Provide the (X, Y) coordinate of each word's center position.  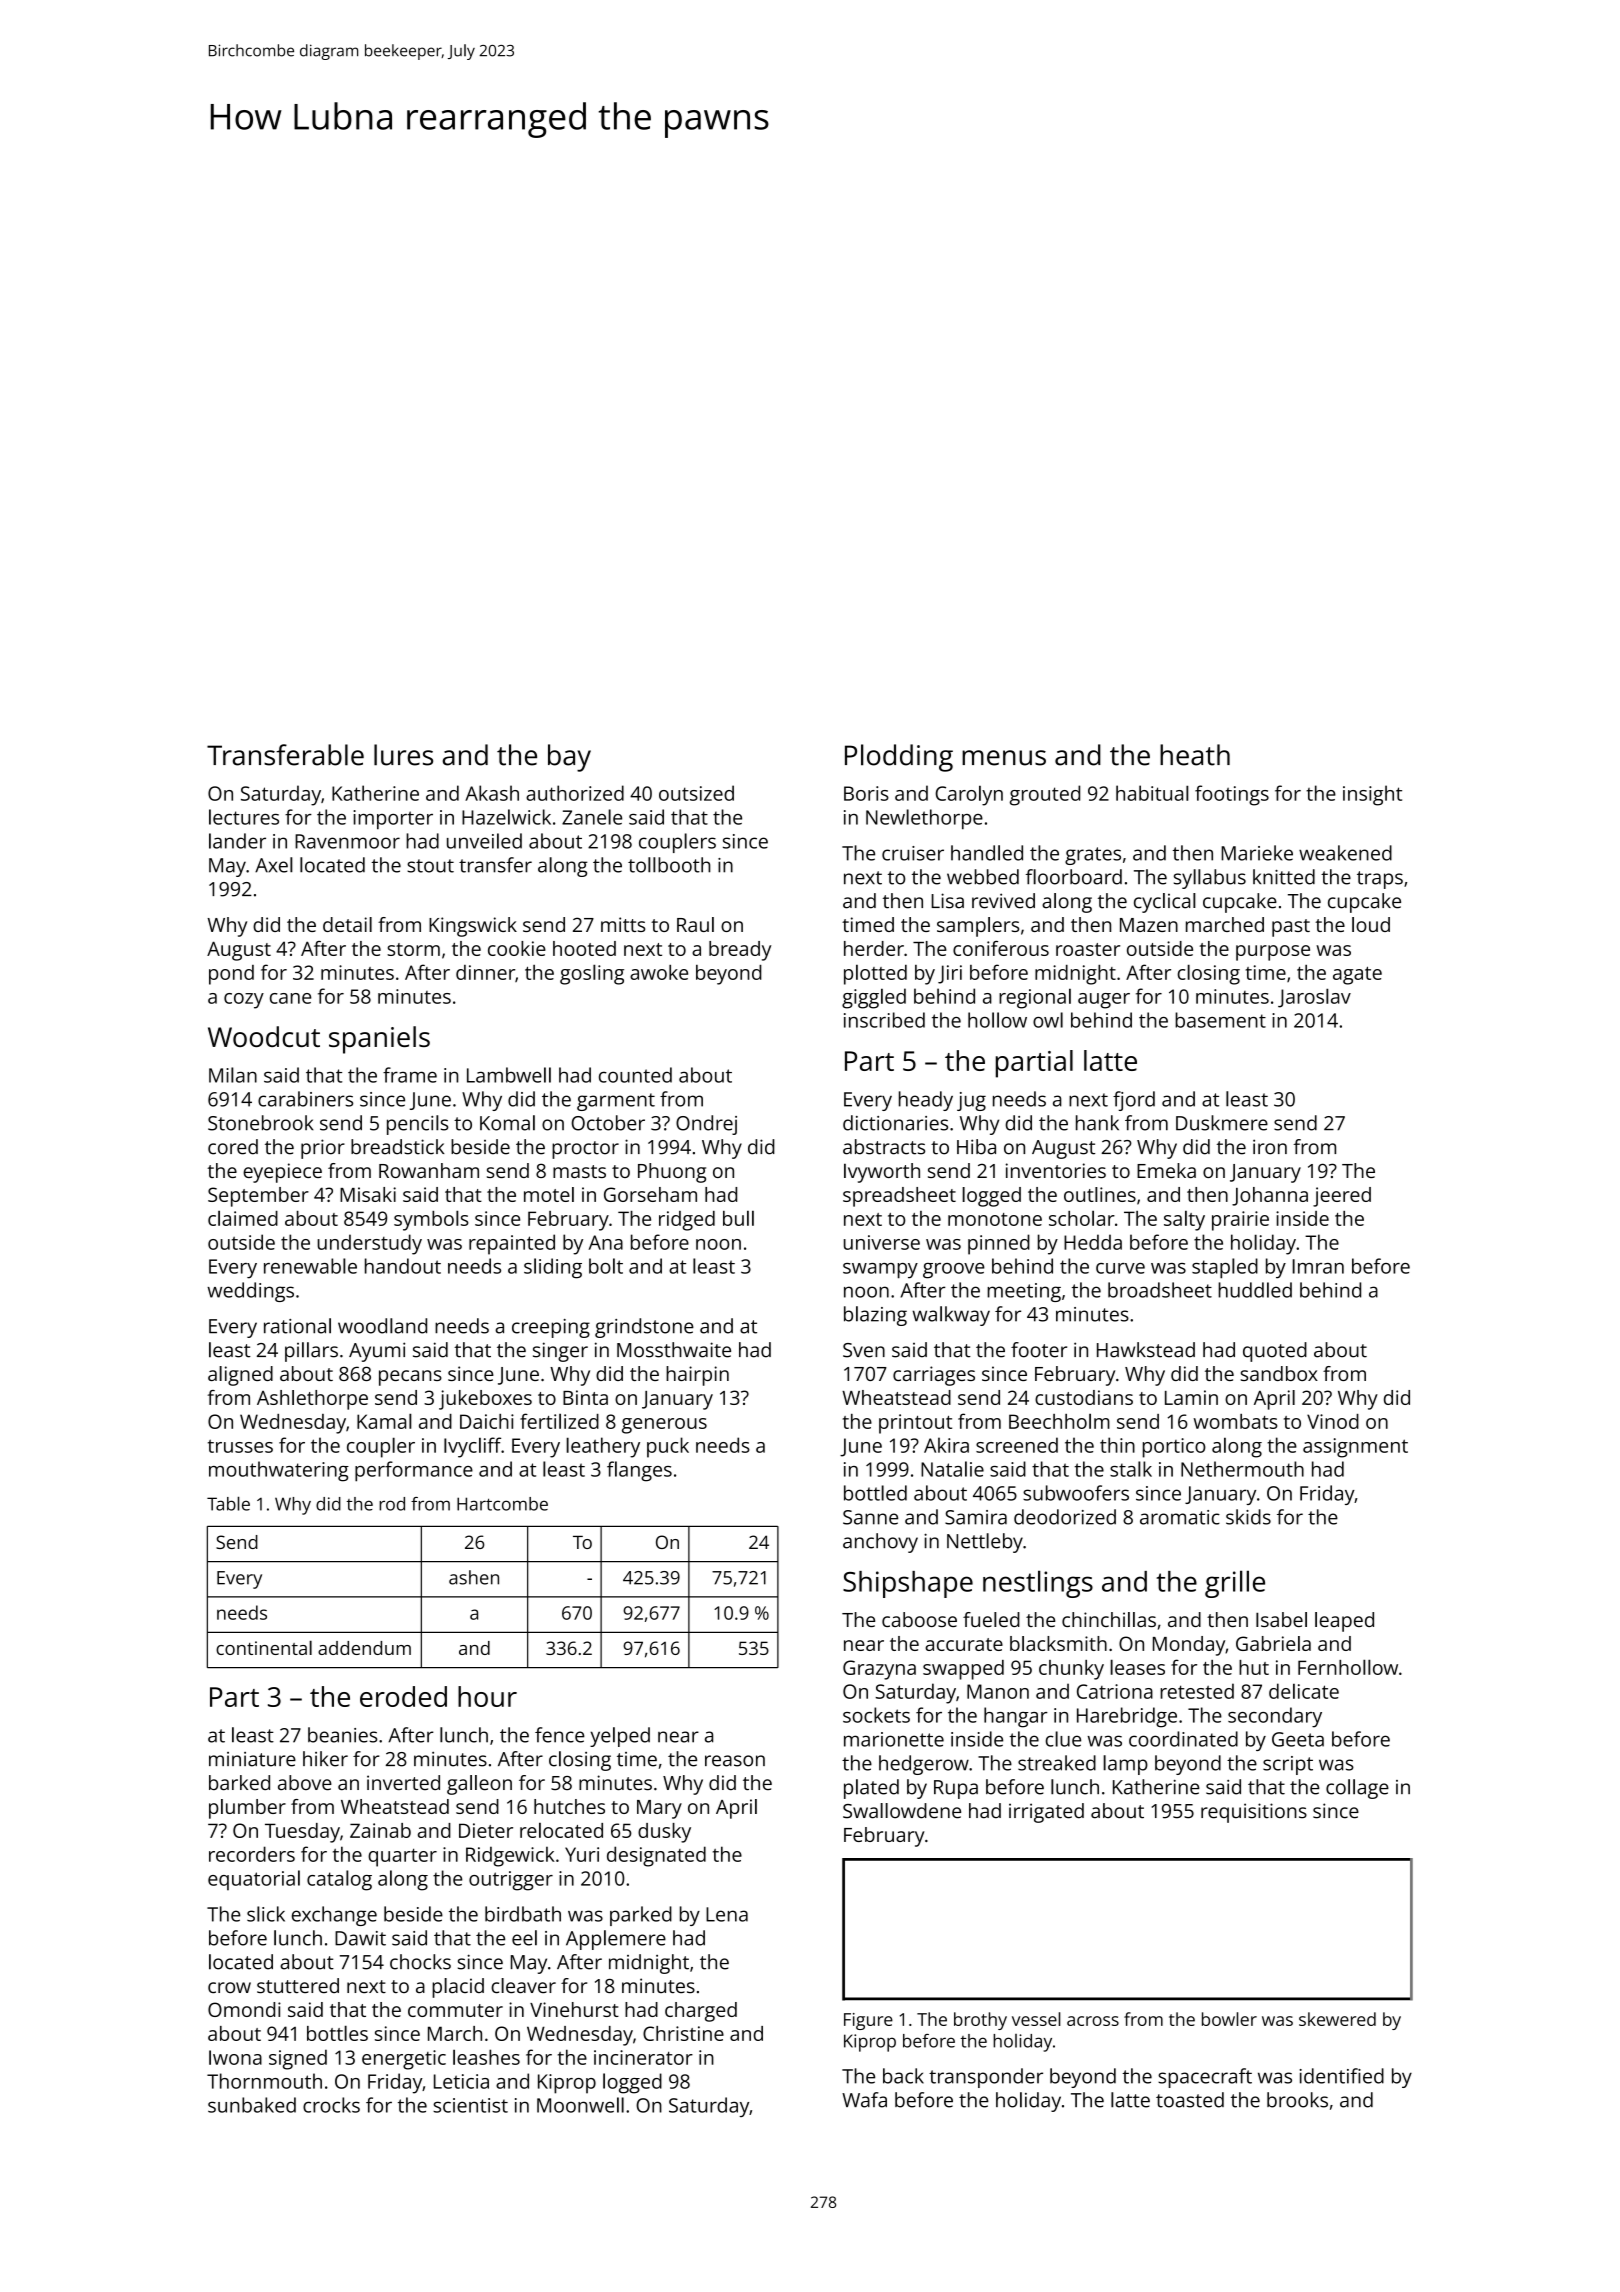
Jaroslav (1314, 998)
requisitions (1254, 1813)
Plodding (899, 758)
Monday (1189, 1646)
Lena (727, 1914)
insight (1372, 795)
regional (1035, 998)
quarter (402, 1857)
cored (233, 1147)
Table (228, 1503)
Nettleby (985, 1543)
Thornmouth (264, 2081)
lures (403, 755)
